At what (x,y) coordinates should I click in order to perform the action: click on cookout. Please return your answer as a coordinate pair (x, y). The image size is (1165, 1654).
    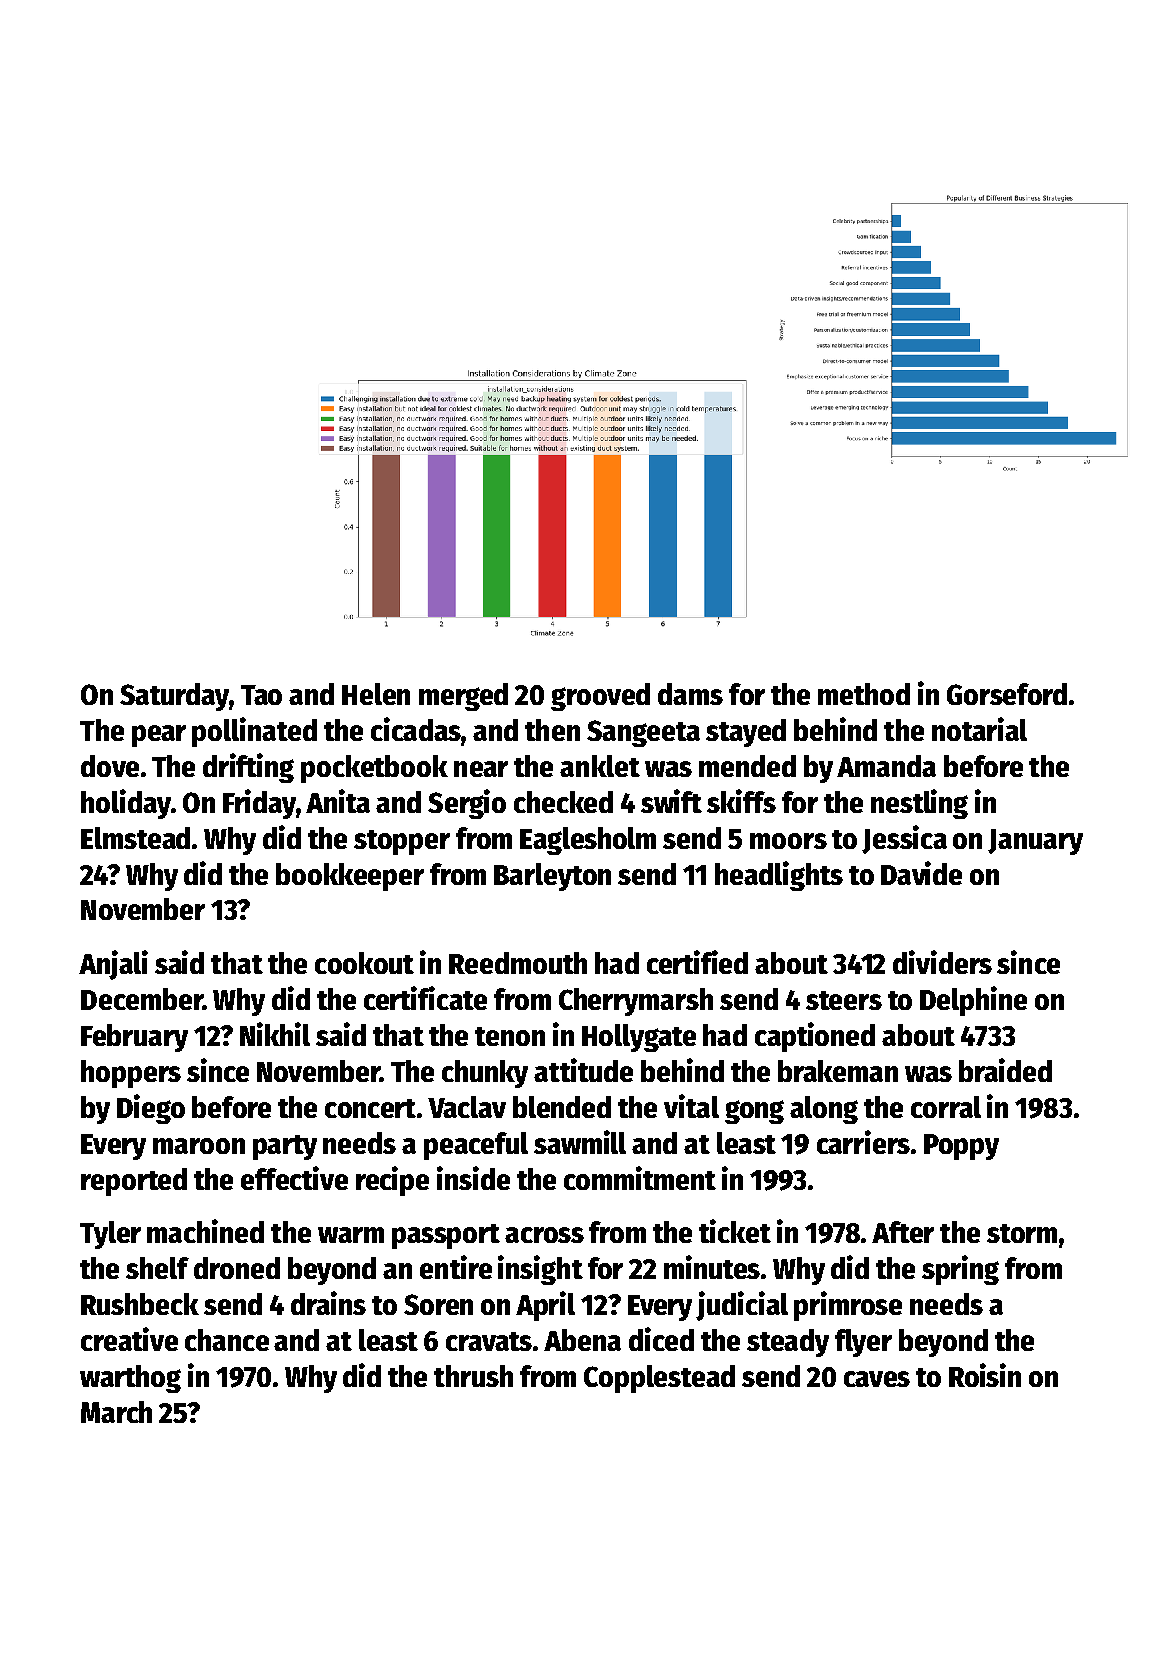
    Looking at the image, I should click on (364, 963).
